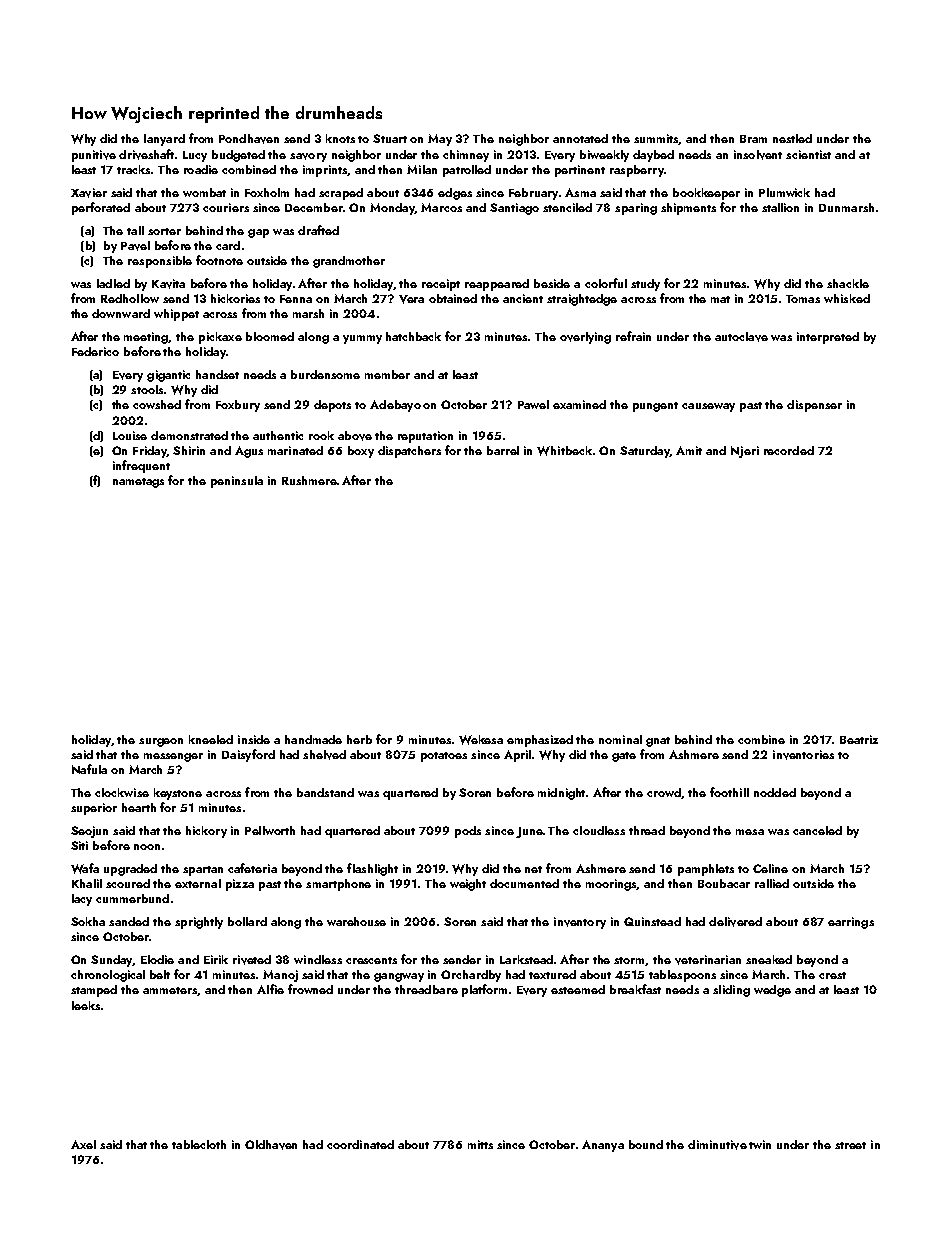  Describe the element at coordinates (226, 207) in the screenshot. I see `couriers` at that location.
